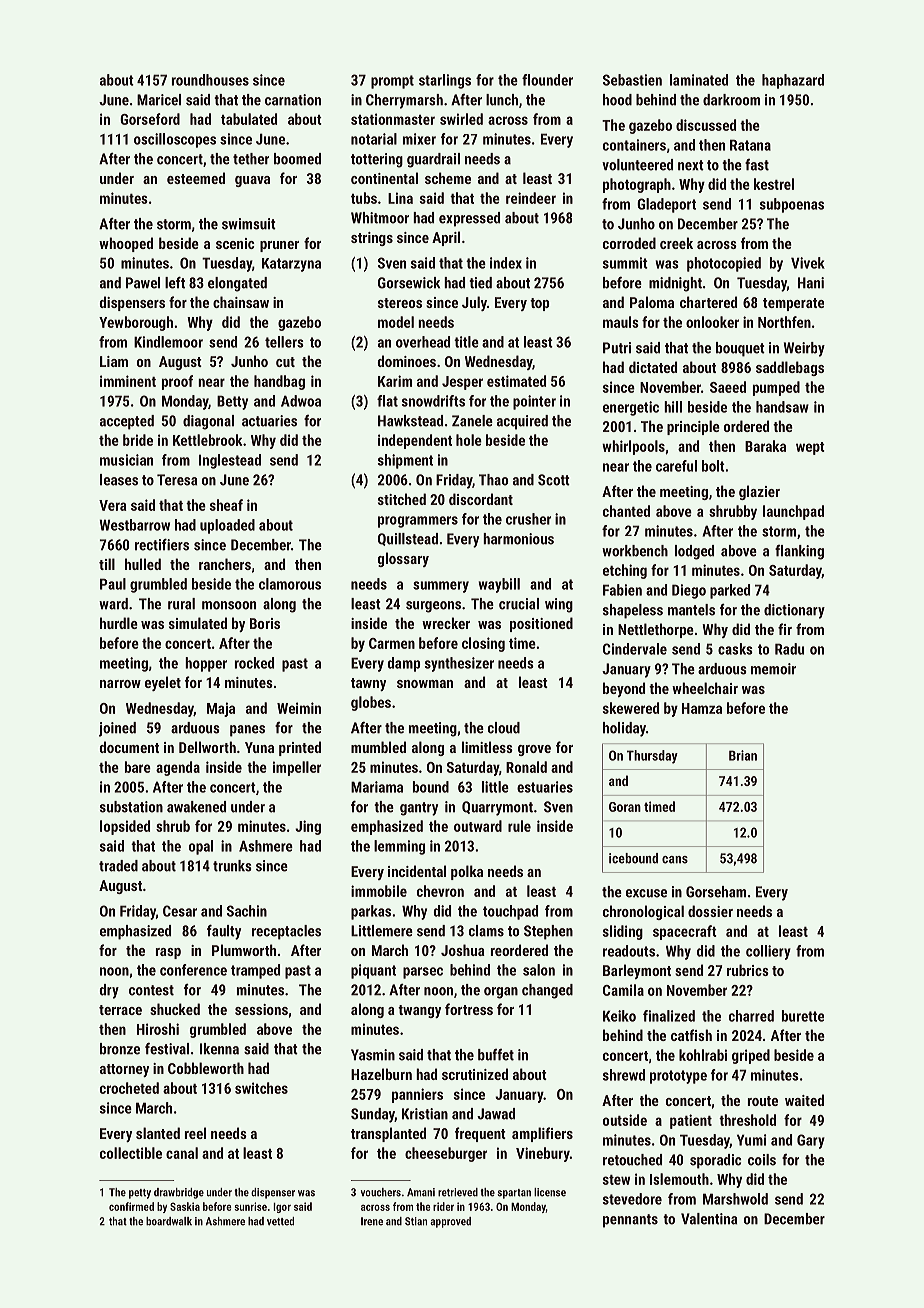  Describe the element at coordinates (632, 80) in the screenshot. I see `Sebastien` at that location.
